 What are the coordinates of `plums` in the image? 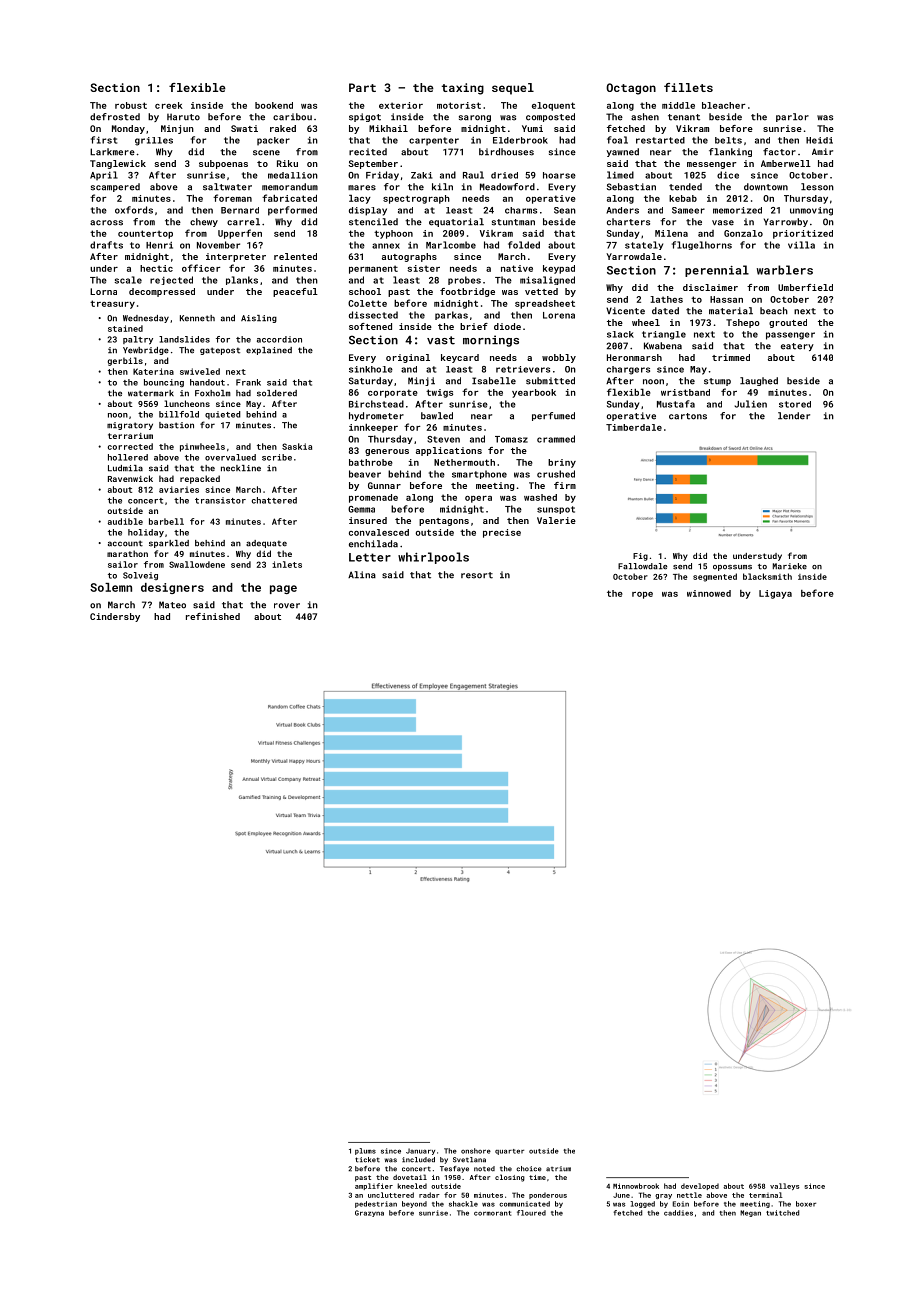 It's located at (365, 1151).
